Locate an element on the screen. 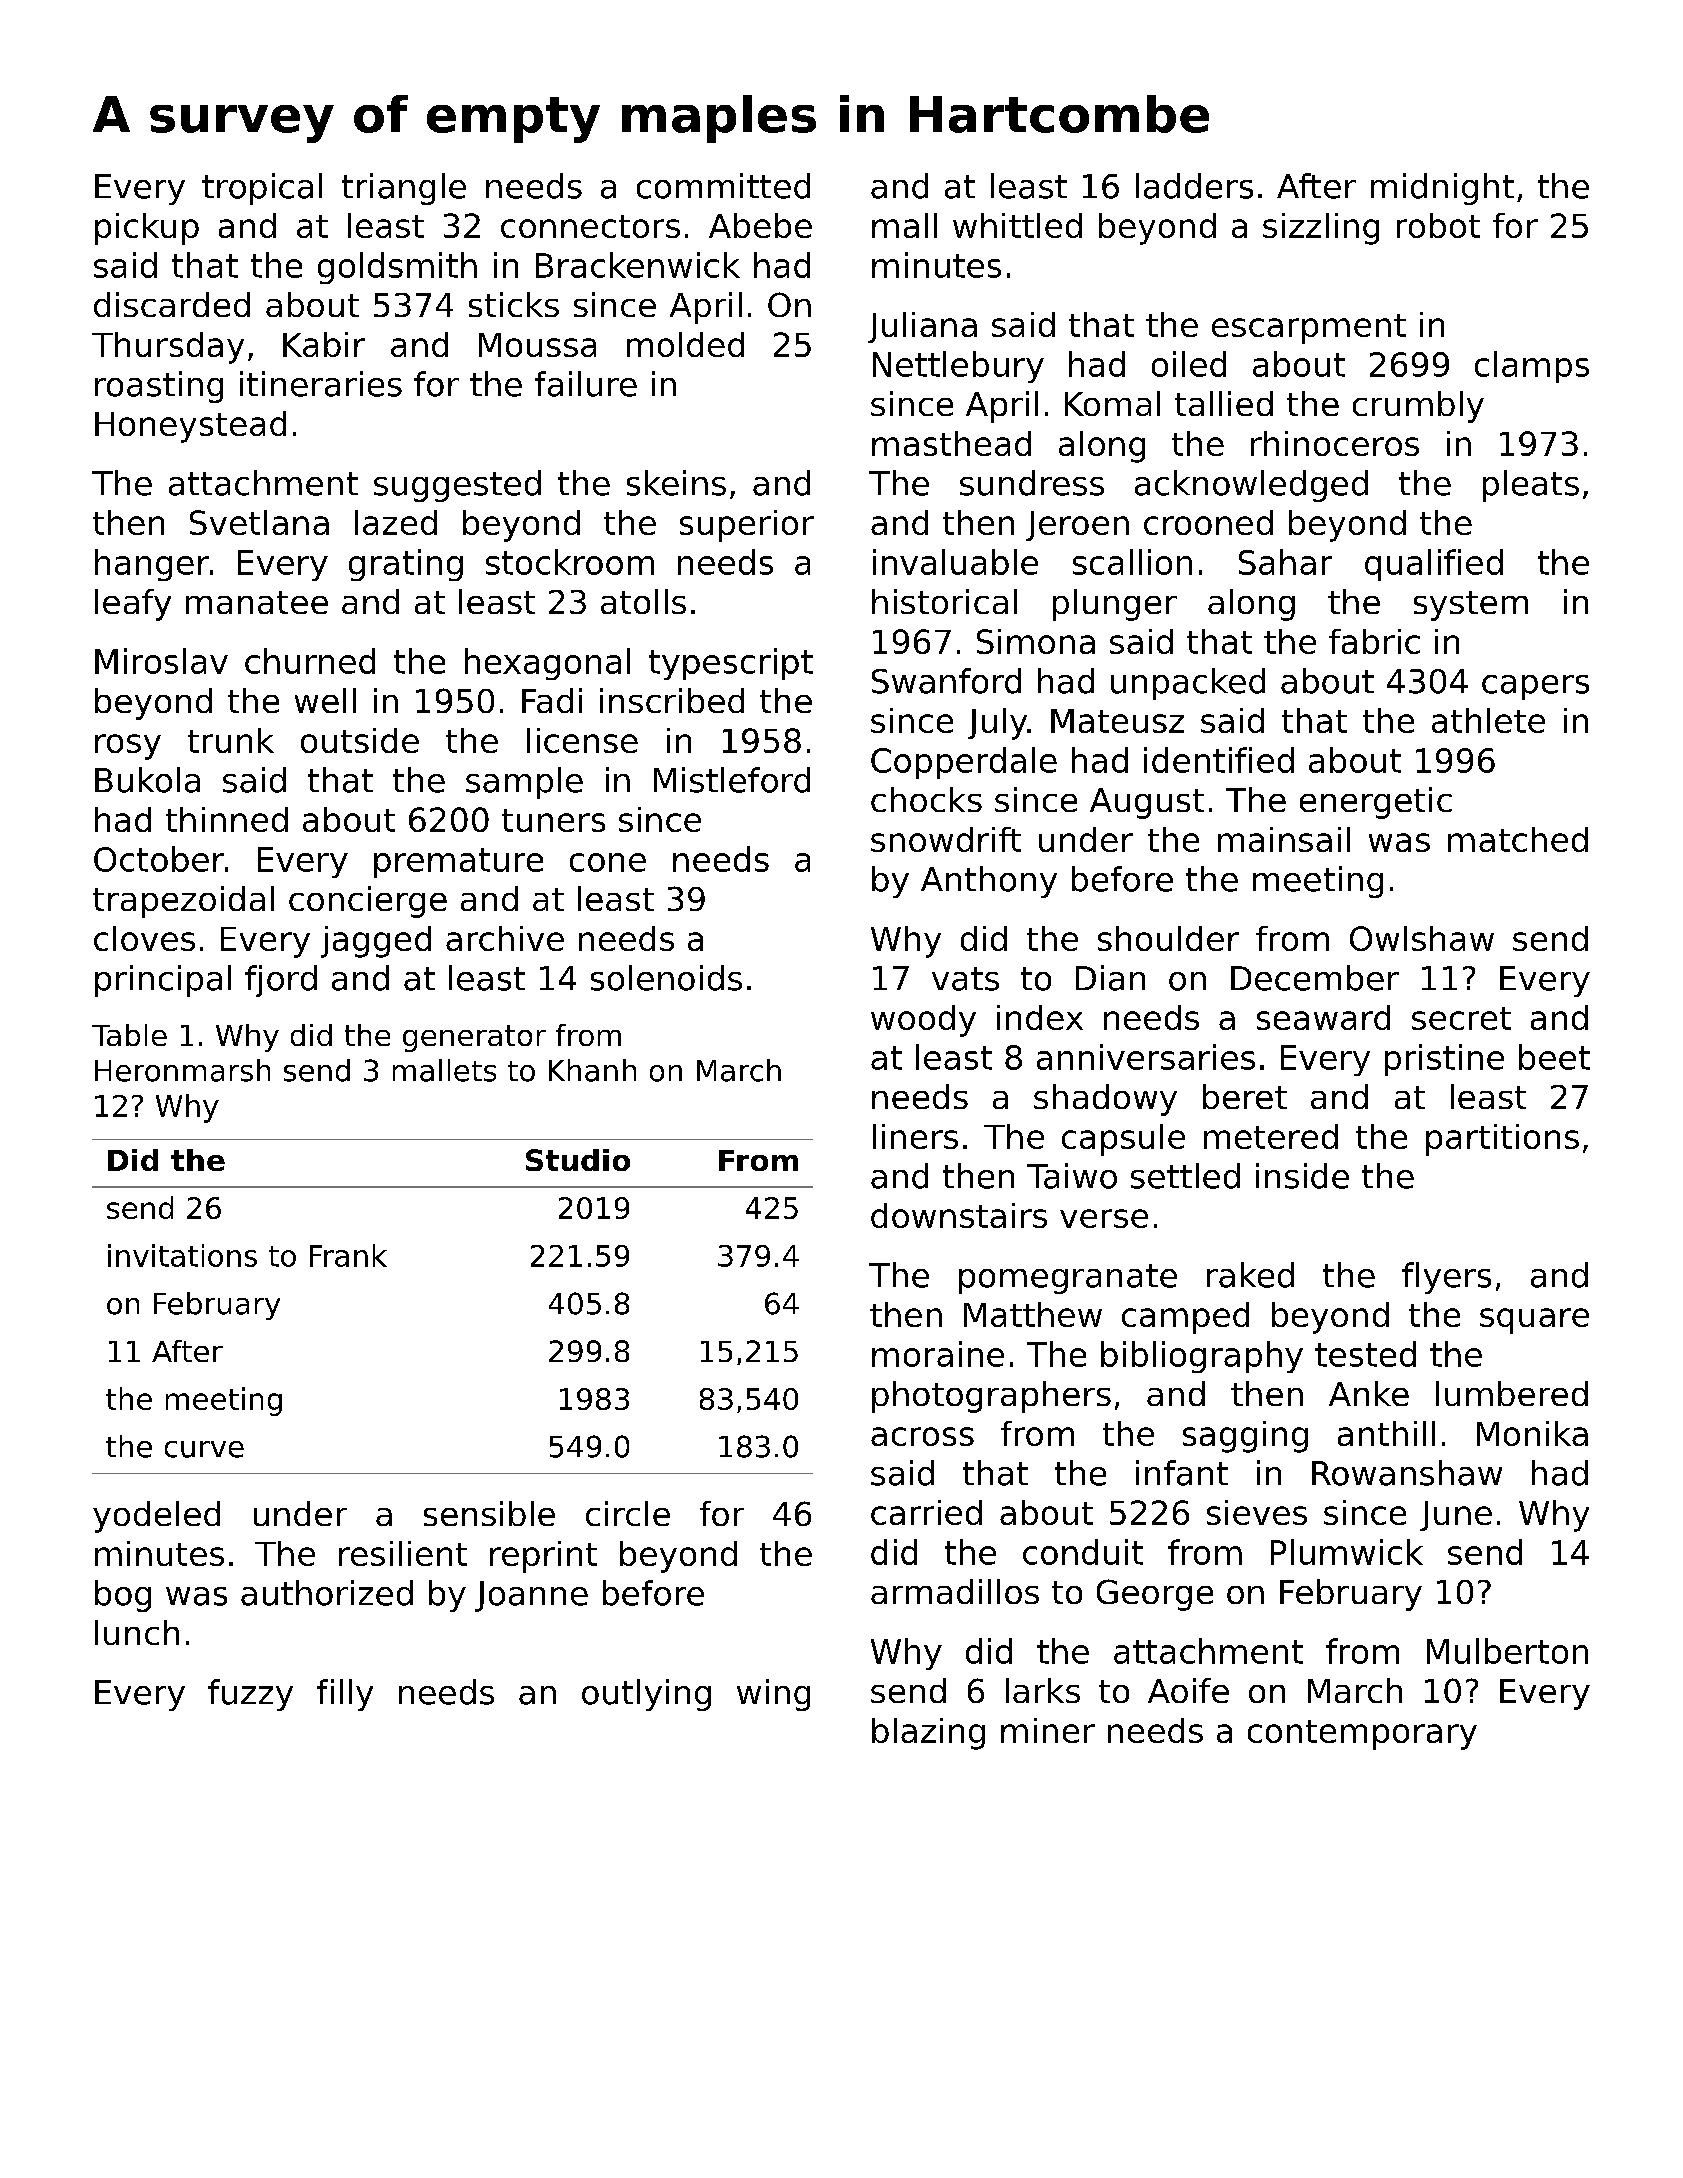 The width and height of the screenshot is (1683, 2178). committed is located at coordinates (723, 186).
